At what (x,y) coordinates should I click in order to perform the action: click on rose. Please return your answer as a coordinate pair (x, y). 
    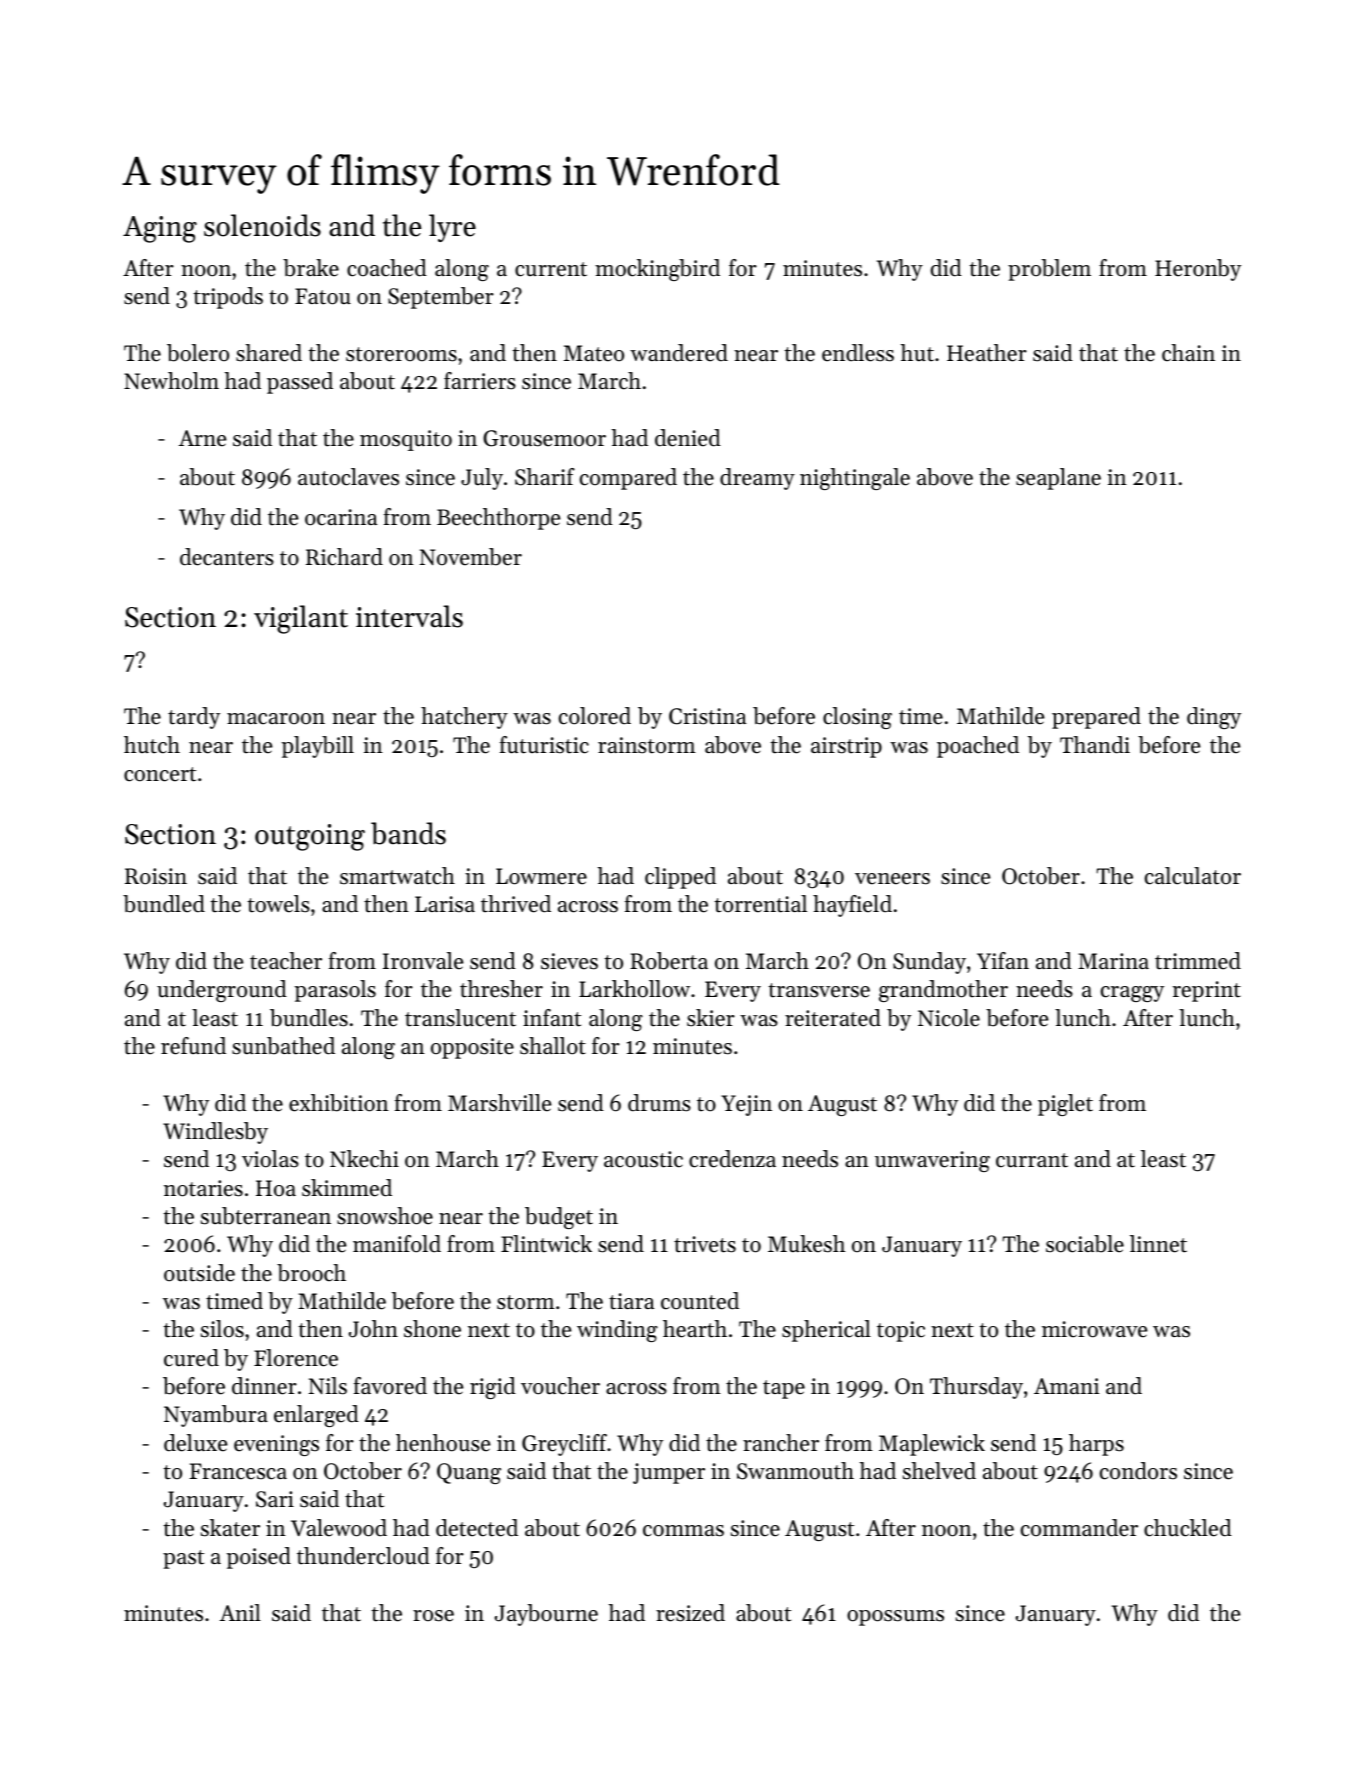
    Looking at the image, I should click on (433, 1616).
